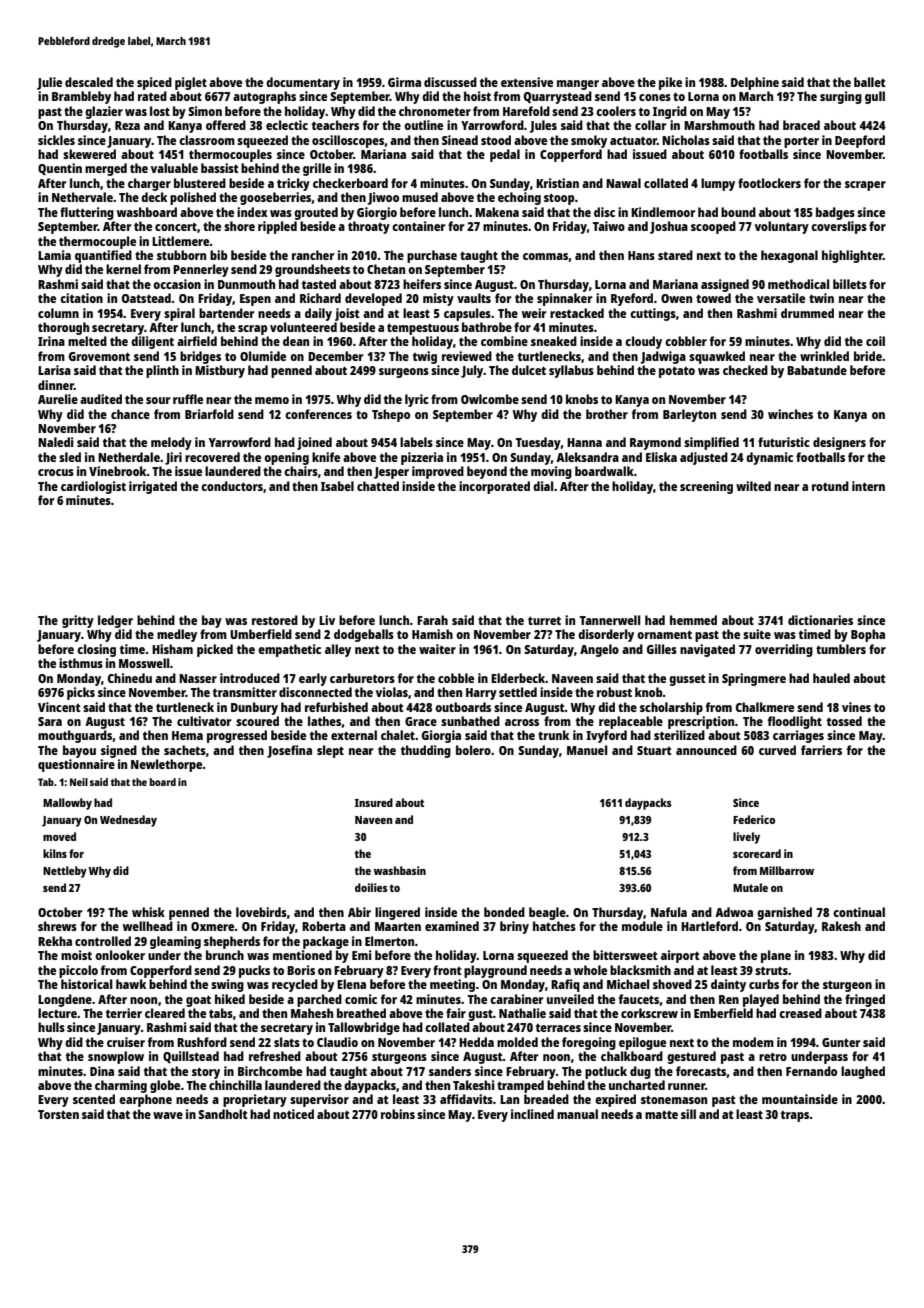 Image resolution: width=924 pixels, height=1308 pixels. I want to click on shepherds, so click(232, 942).
